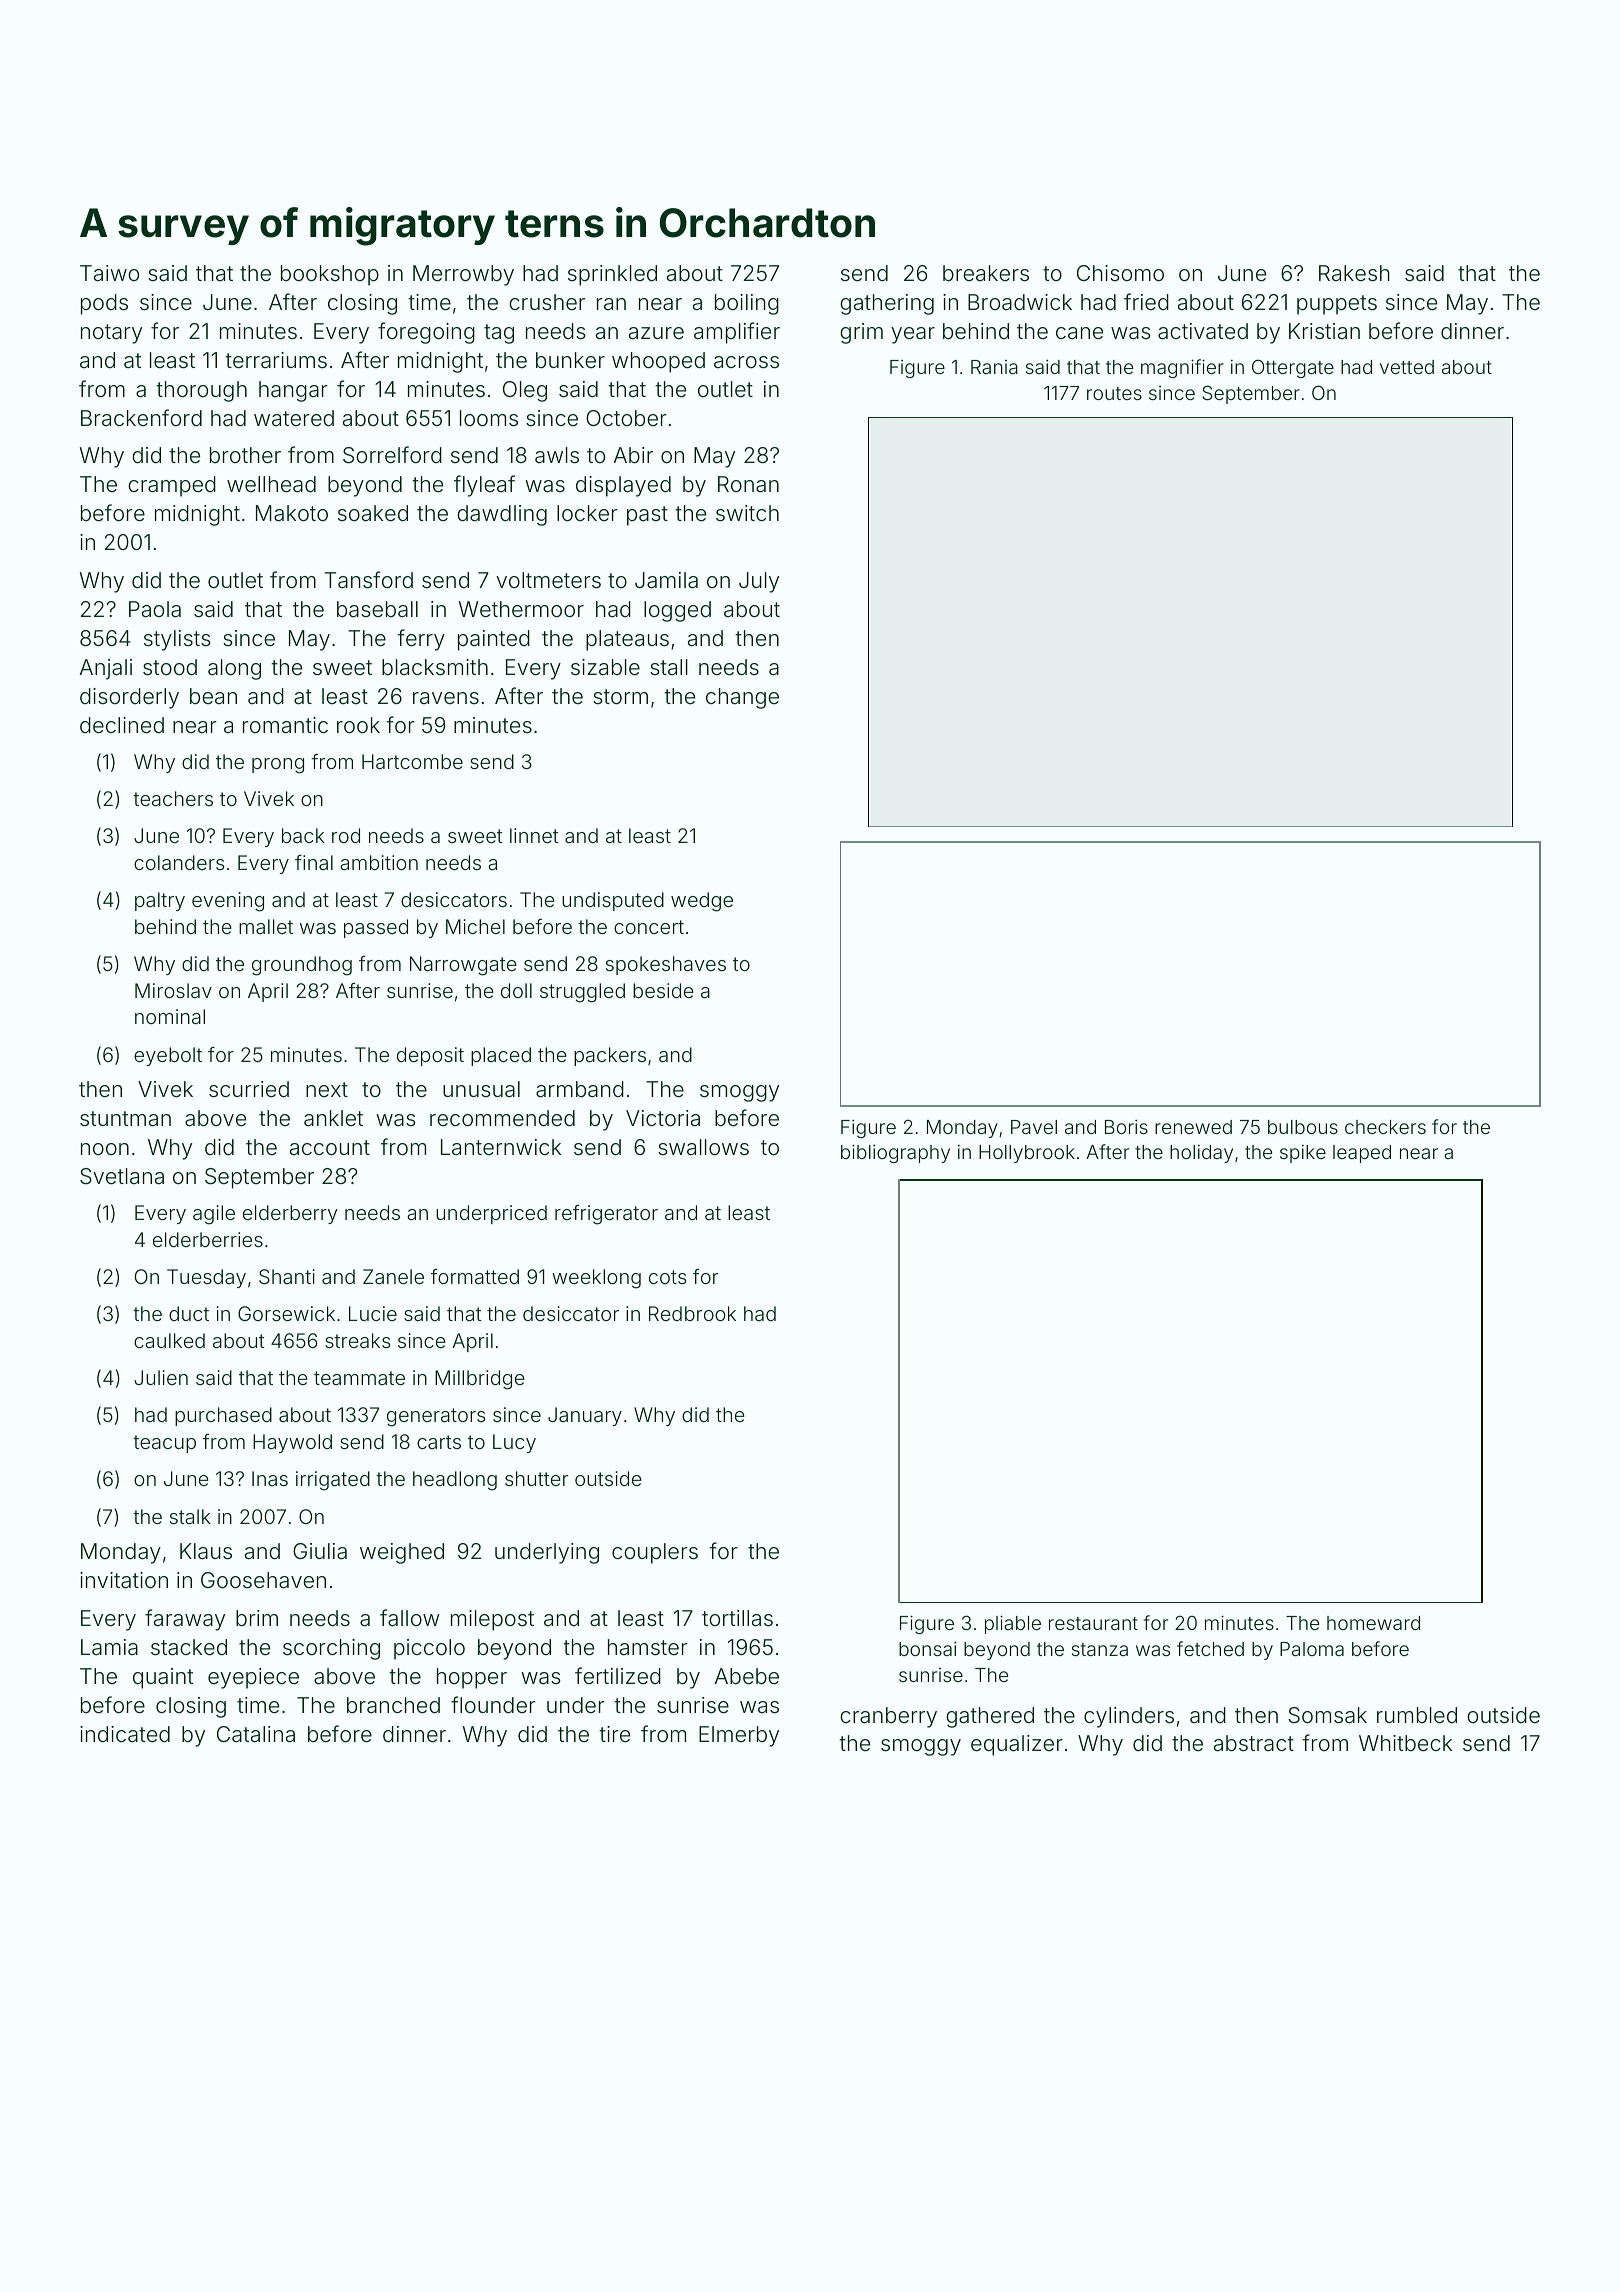  What do you see at coordinates (759, 582) in the screenshot?
I see `July` at bounding box center [759, 582].
